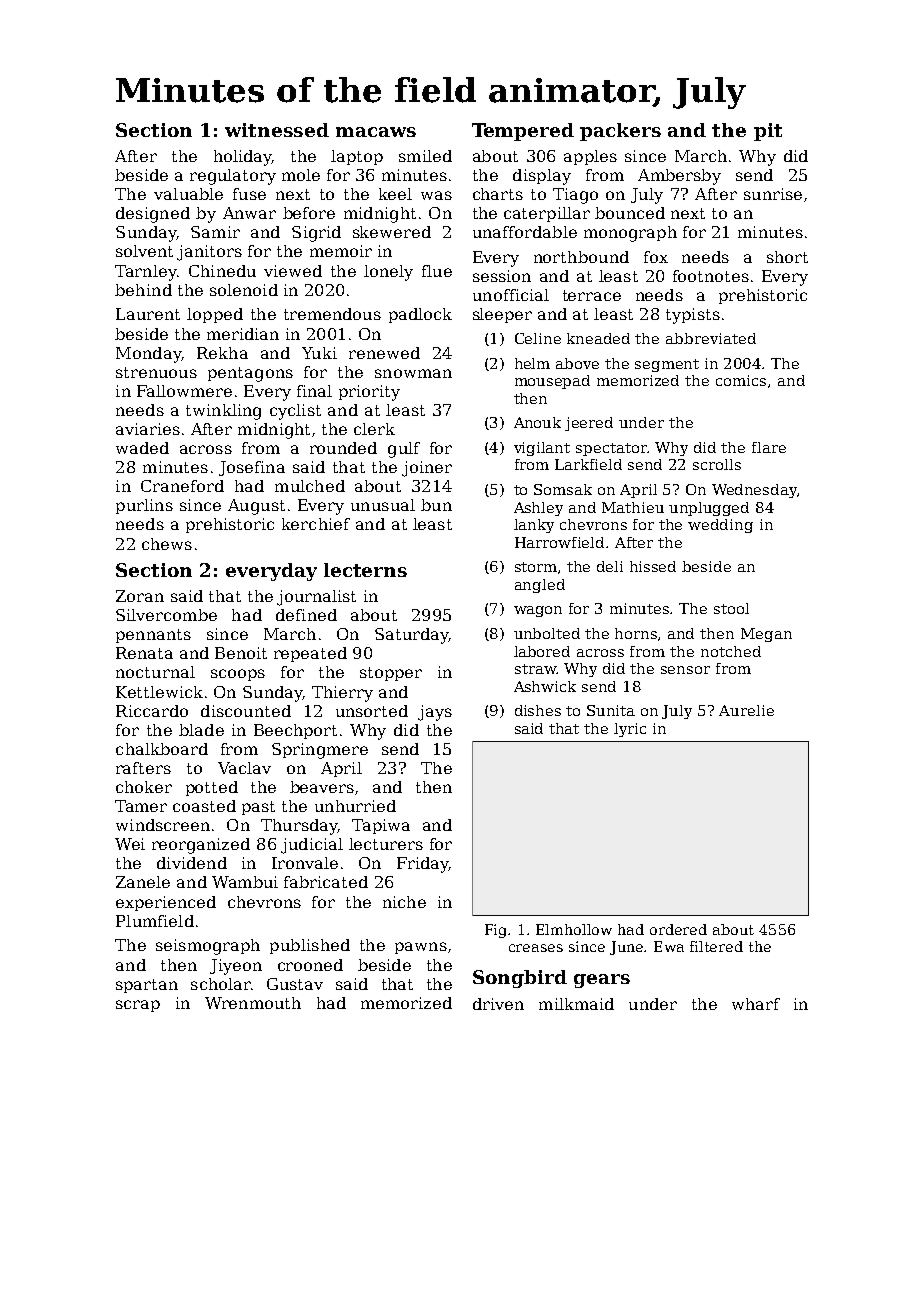 The height and width of the screenshot is (1308, 924). Describe the element at coordinates (678, 929) in the screenshot. I see `ordered` at that location.
